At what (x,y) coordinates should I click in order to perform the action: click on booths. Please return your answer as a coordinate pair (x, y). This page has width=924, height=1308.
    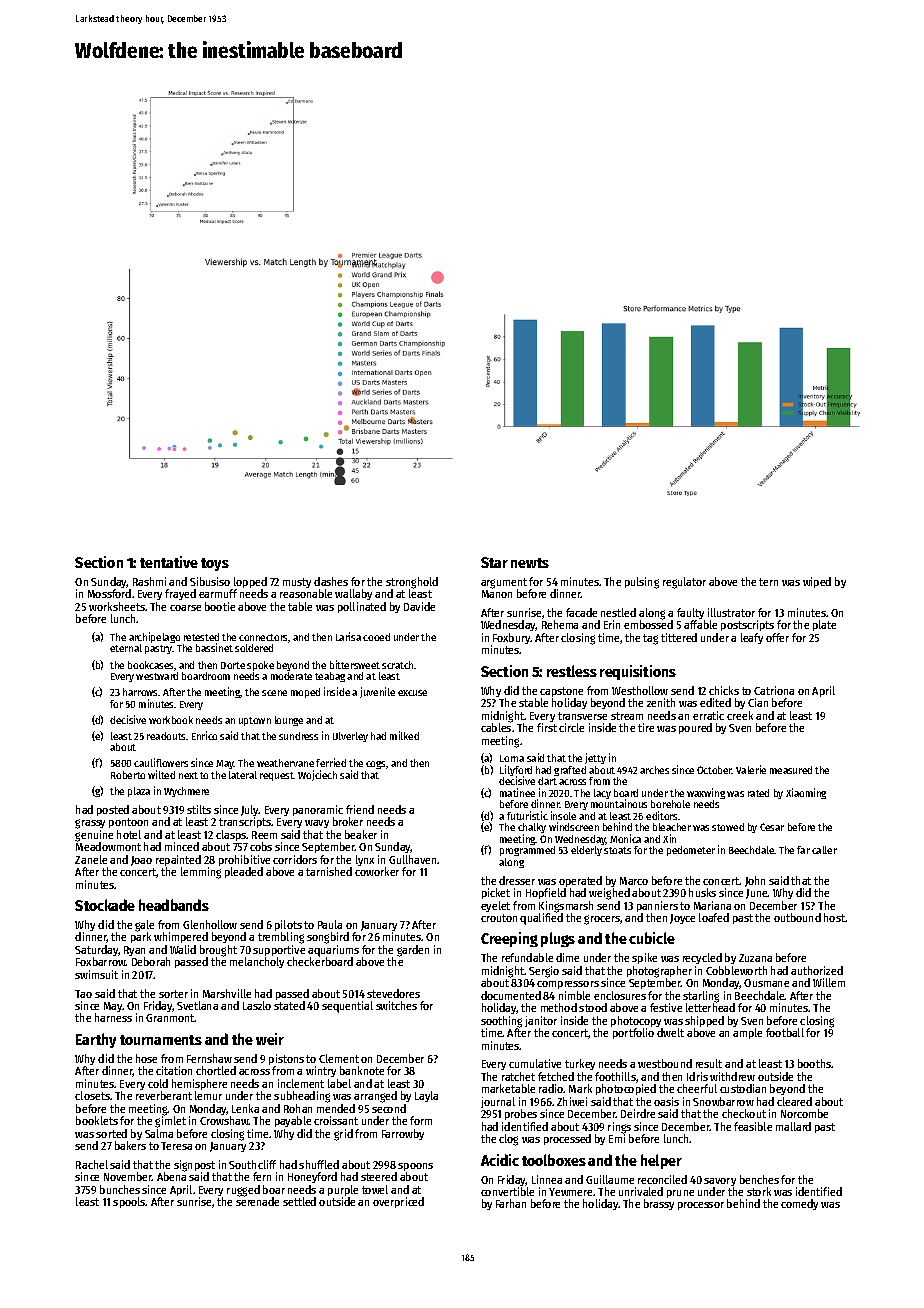
    Looking at the image, I should click on (814, 1063).
